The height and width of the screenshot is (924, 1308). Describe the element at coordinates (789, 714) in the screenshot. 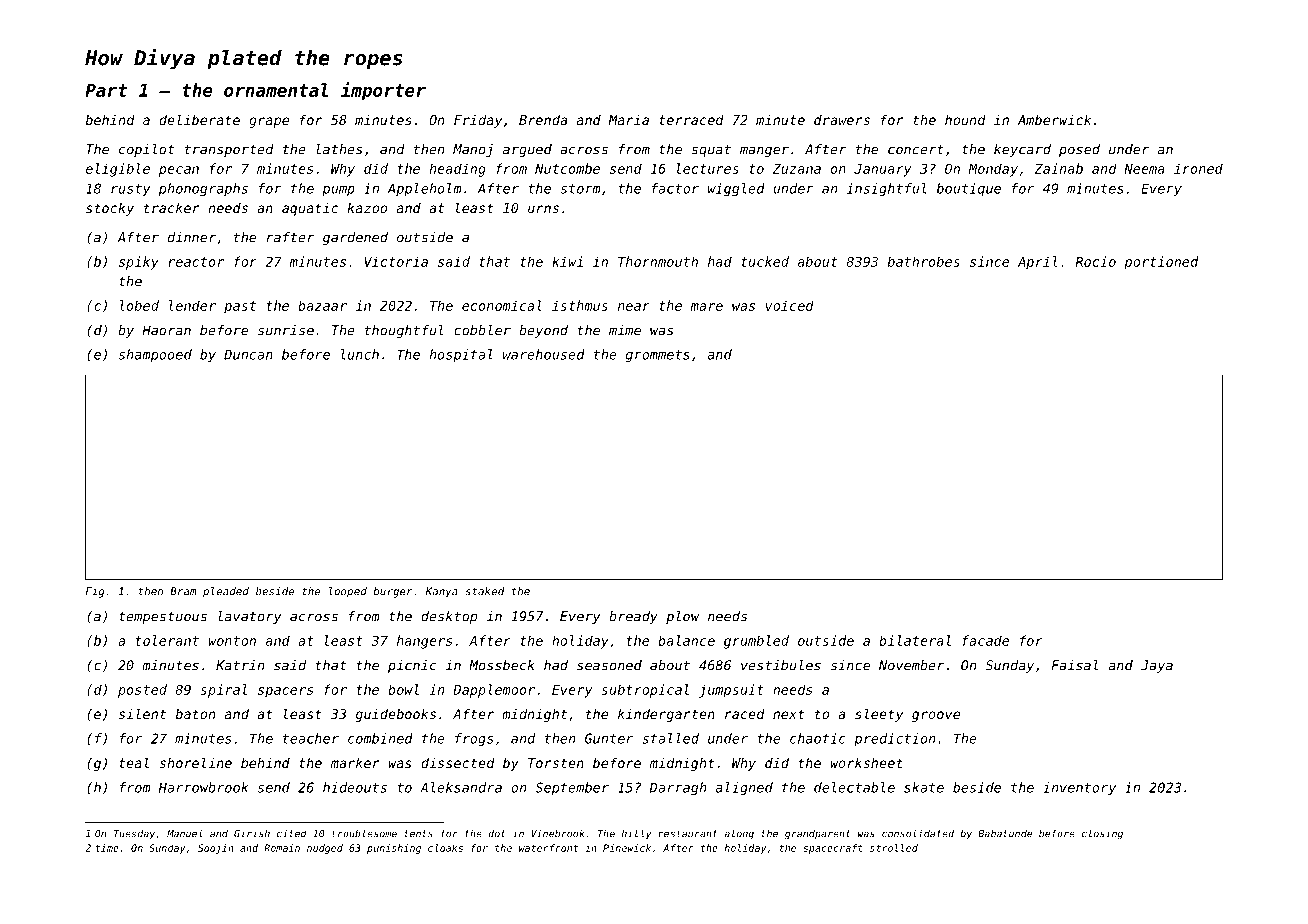

I see `next` at that location.
